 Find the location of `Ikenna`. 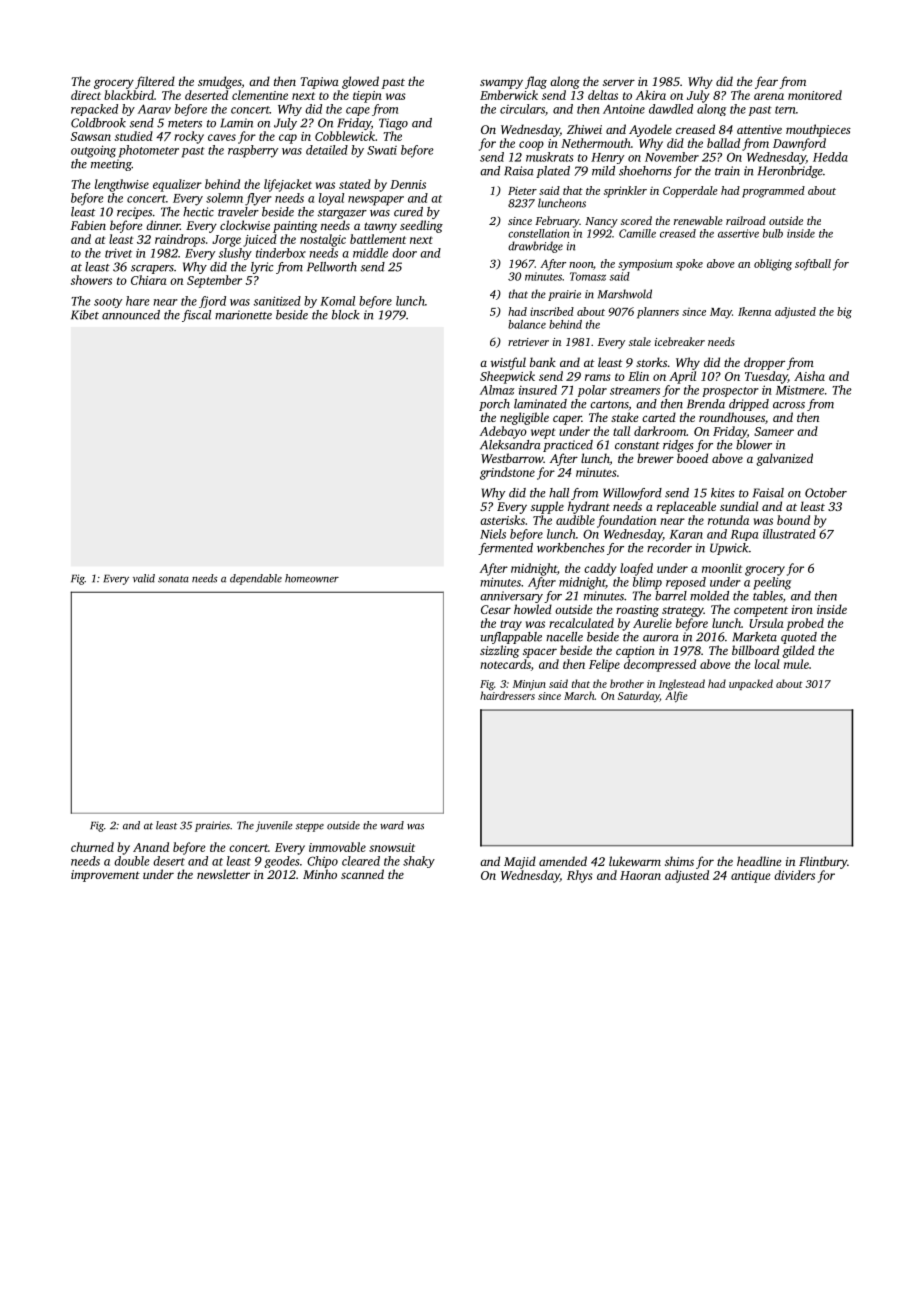

Ikenna is located at coordinates (754, 311).
